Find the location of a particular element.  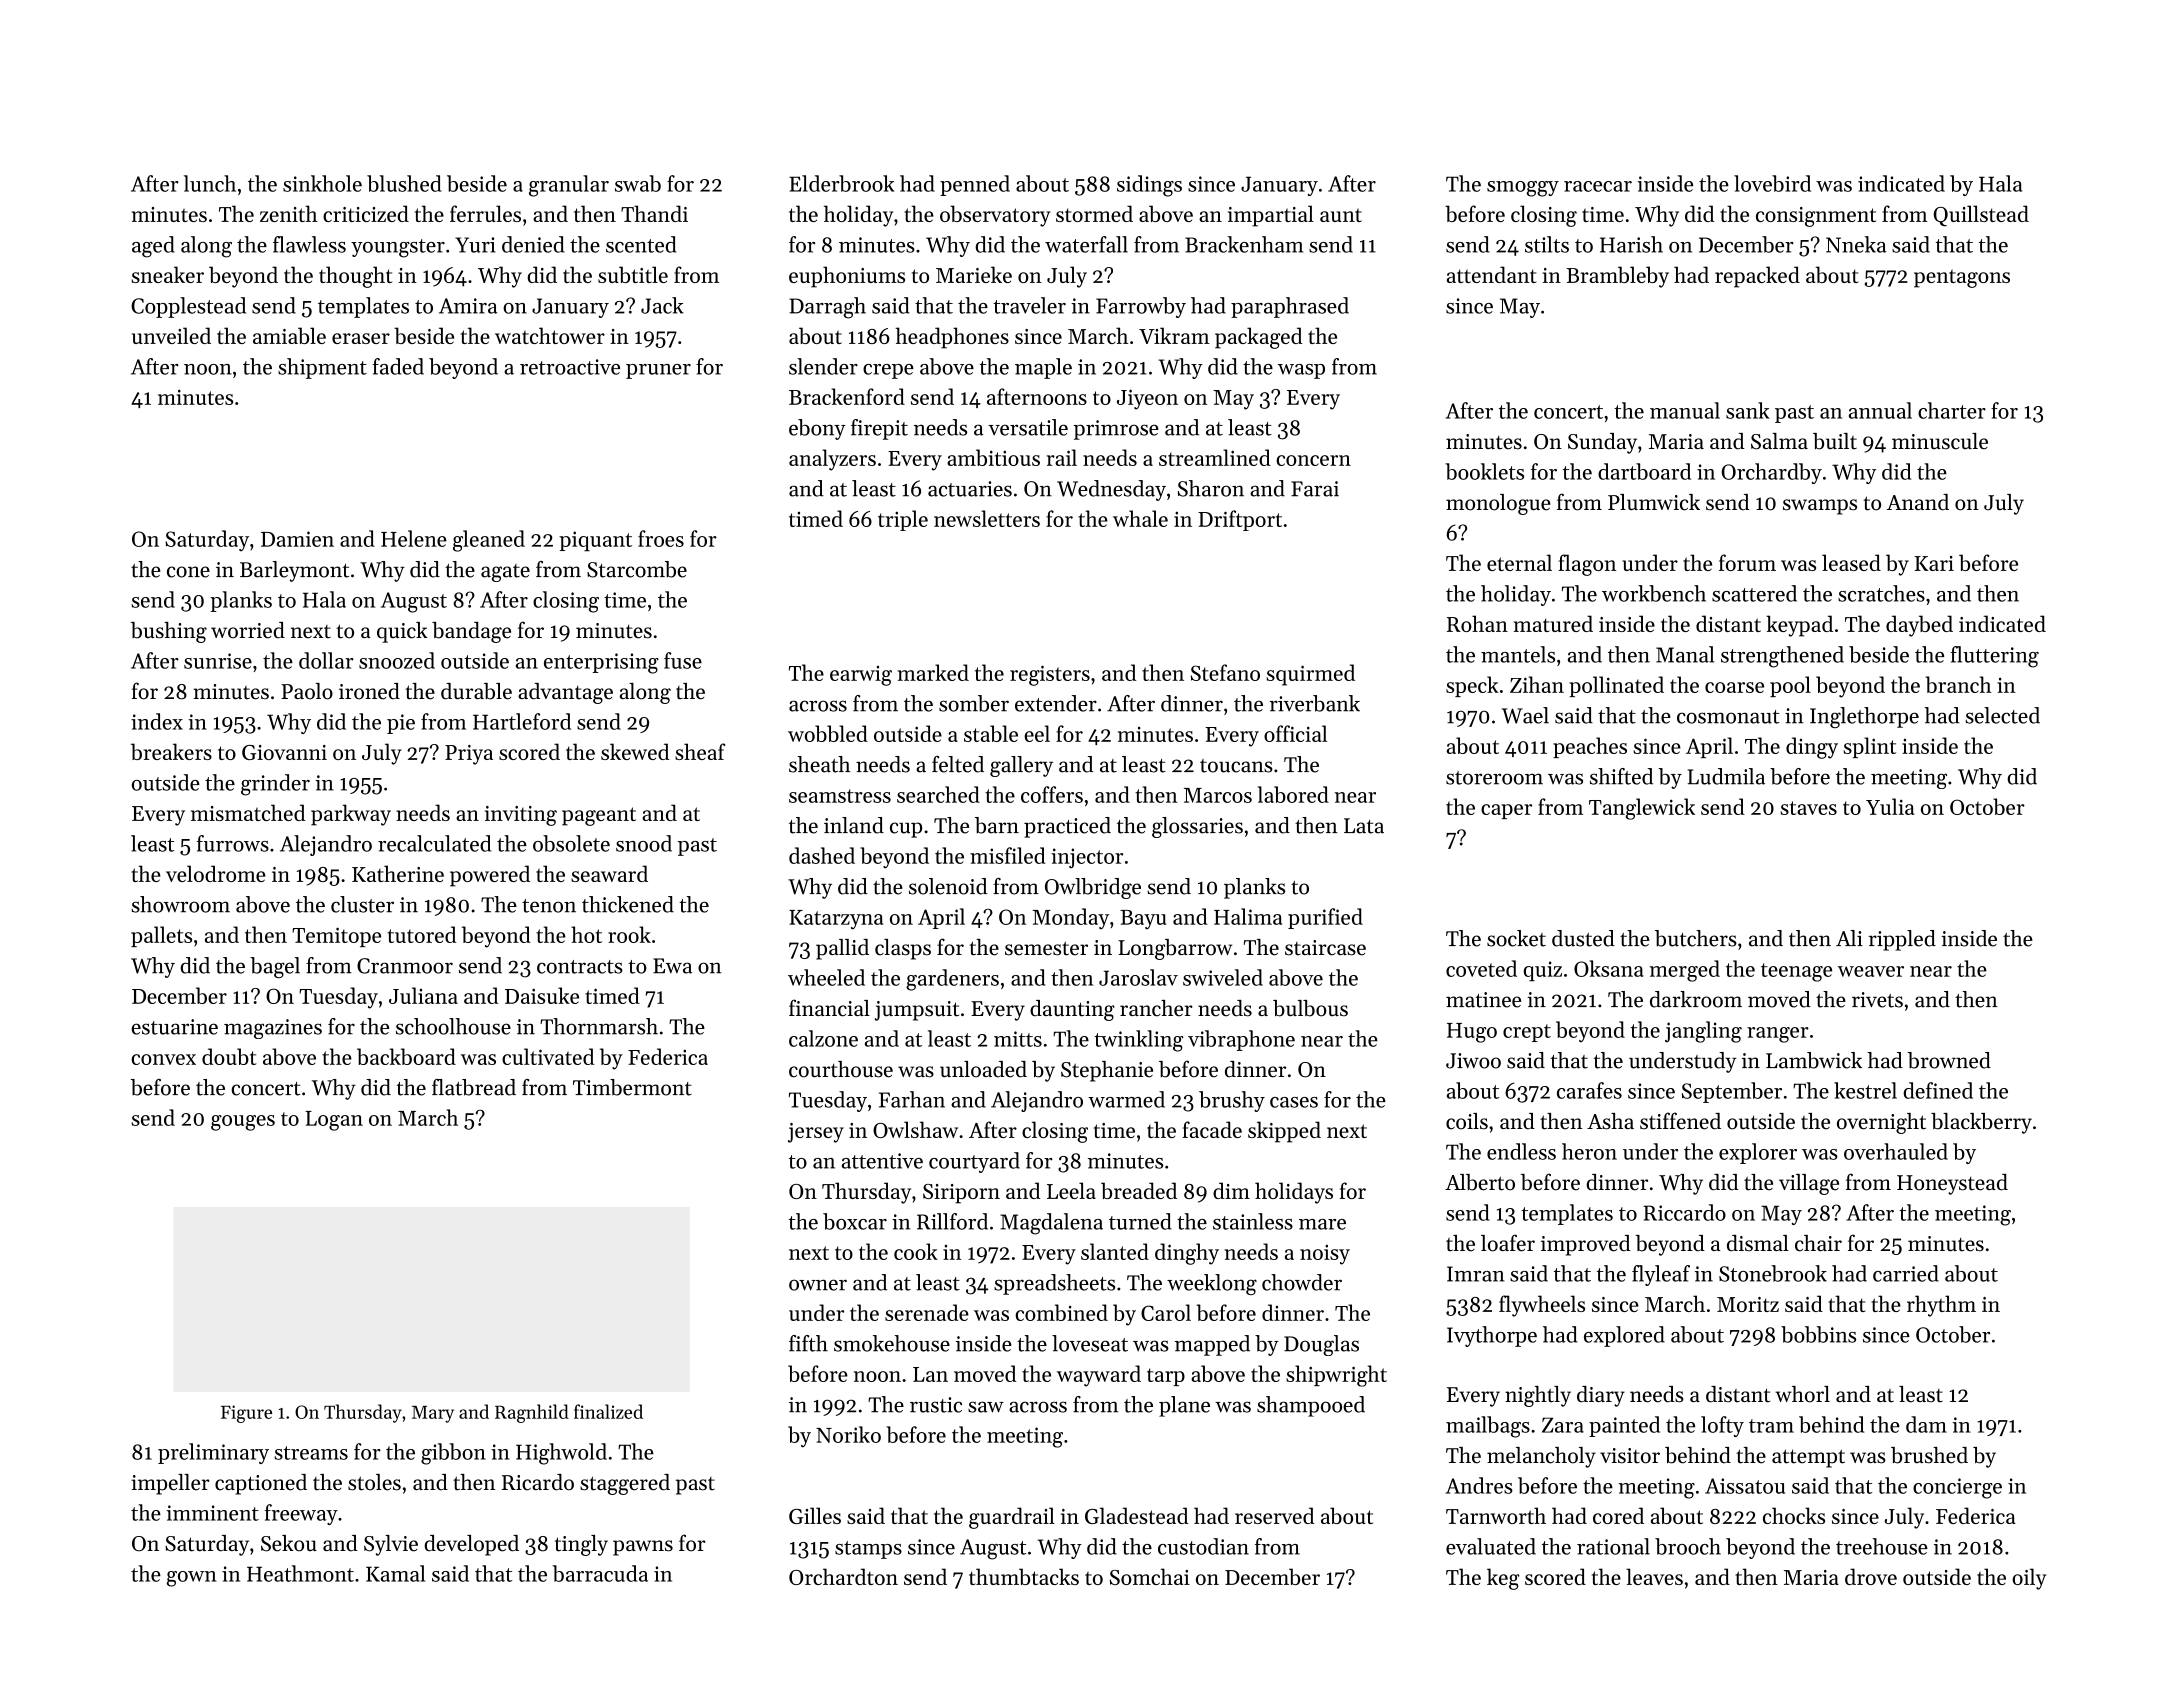

stainless is located at coordinates (1253, 1221).
